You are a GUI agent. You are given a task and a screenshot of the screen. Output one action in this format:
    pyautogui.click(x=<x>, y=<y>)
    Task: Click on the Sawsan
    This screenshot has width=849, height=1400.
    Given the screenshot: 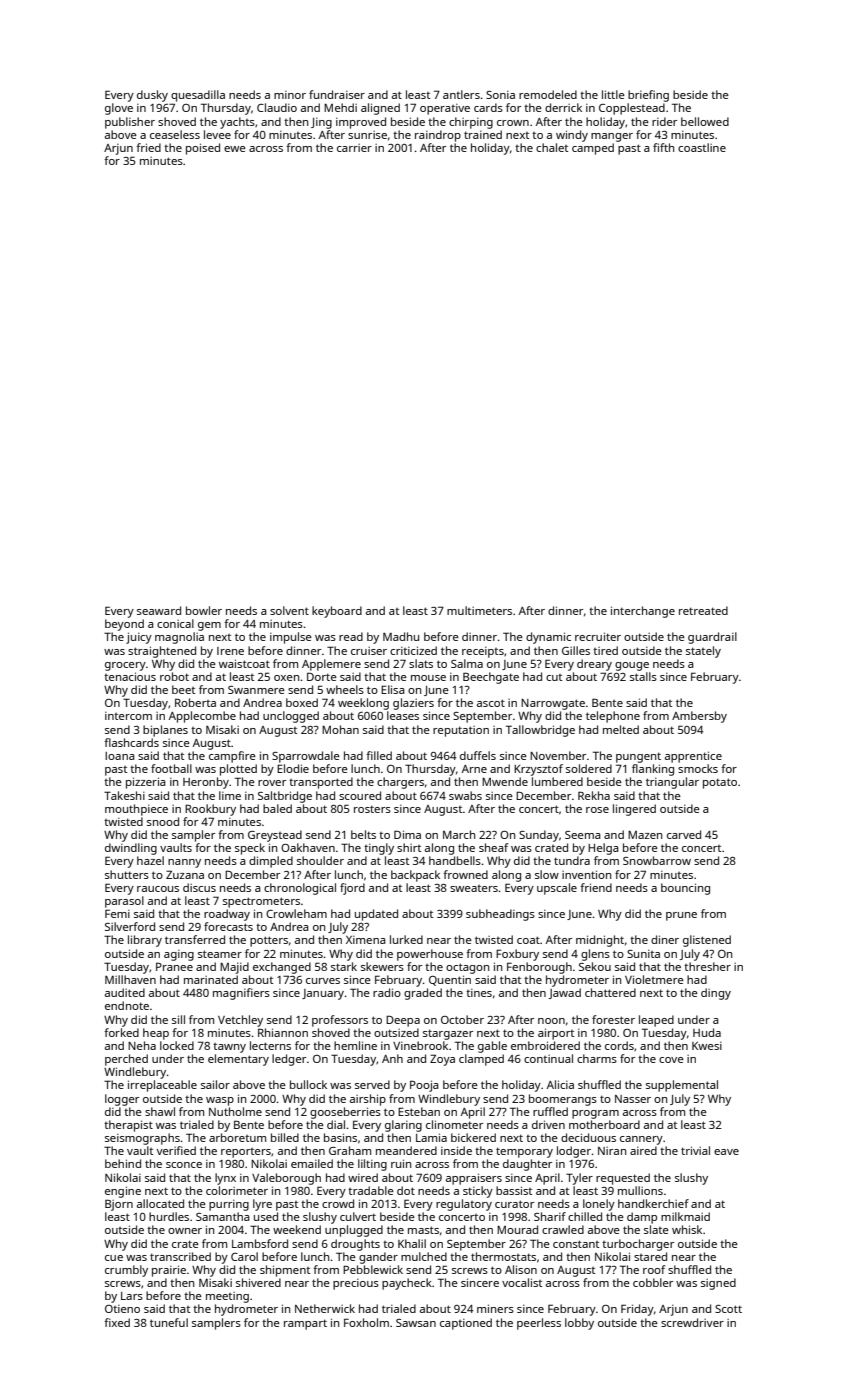 What is the action you would take?
    pyautogui.click(x=416, y=1323)
